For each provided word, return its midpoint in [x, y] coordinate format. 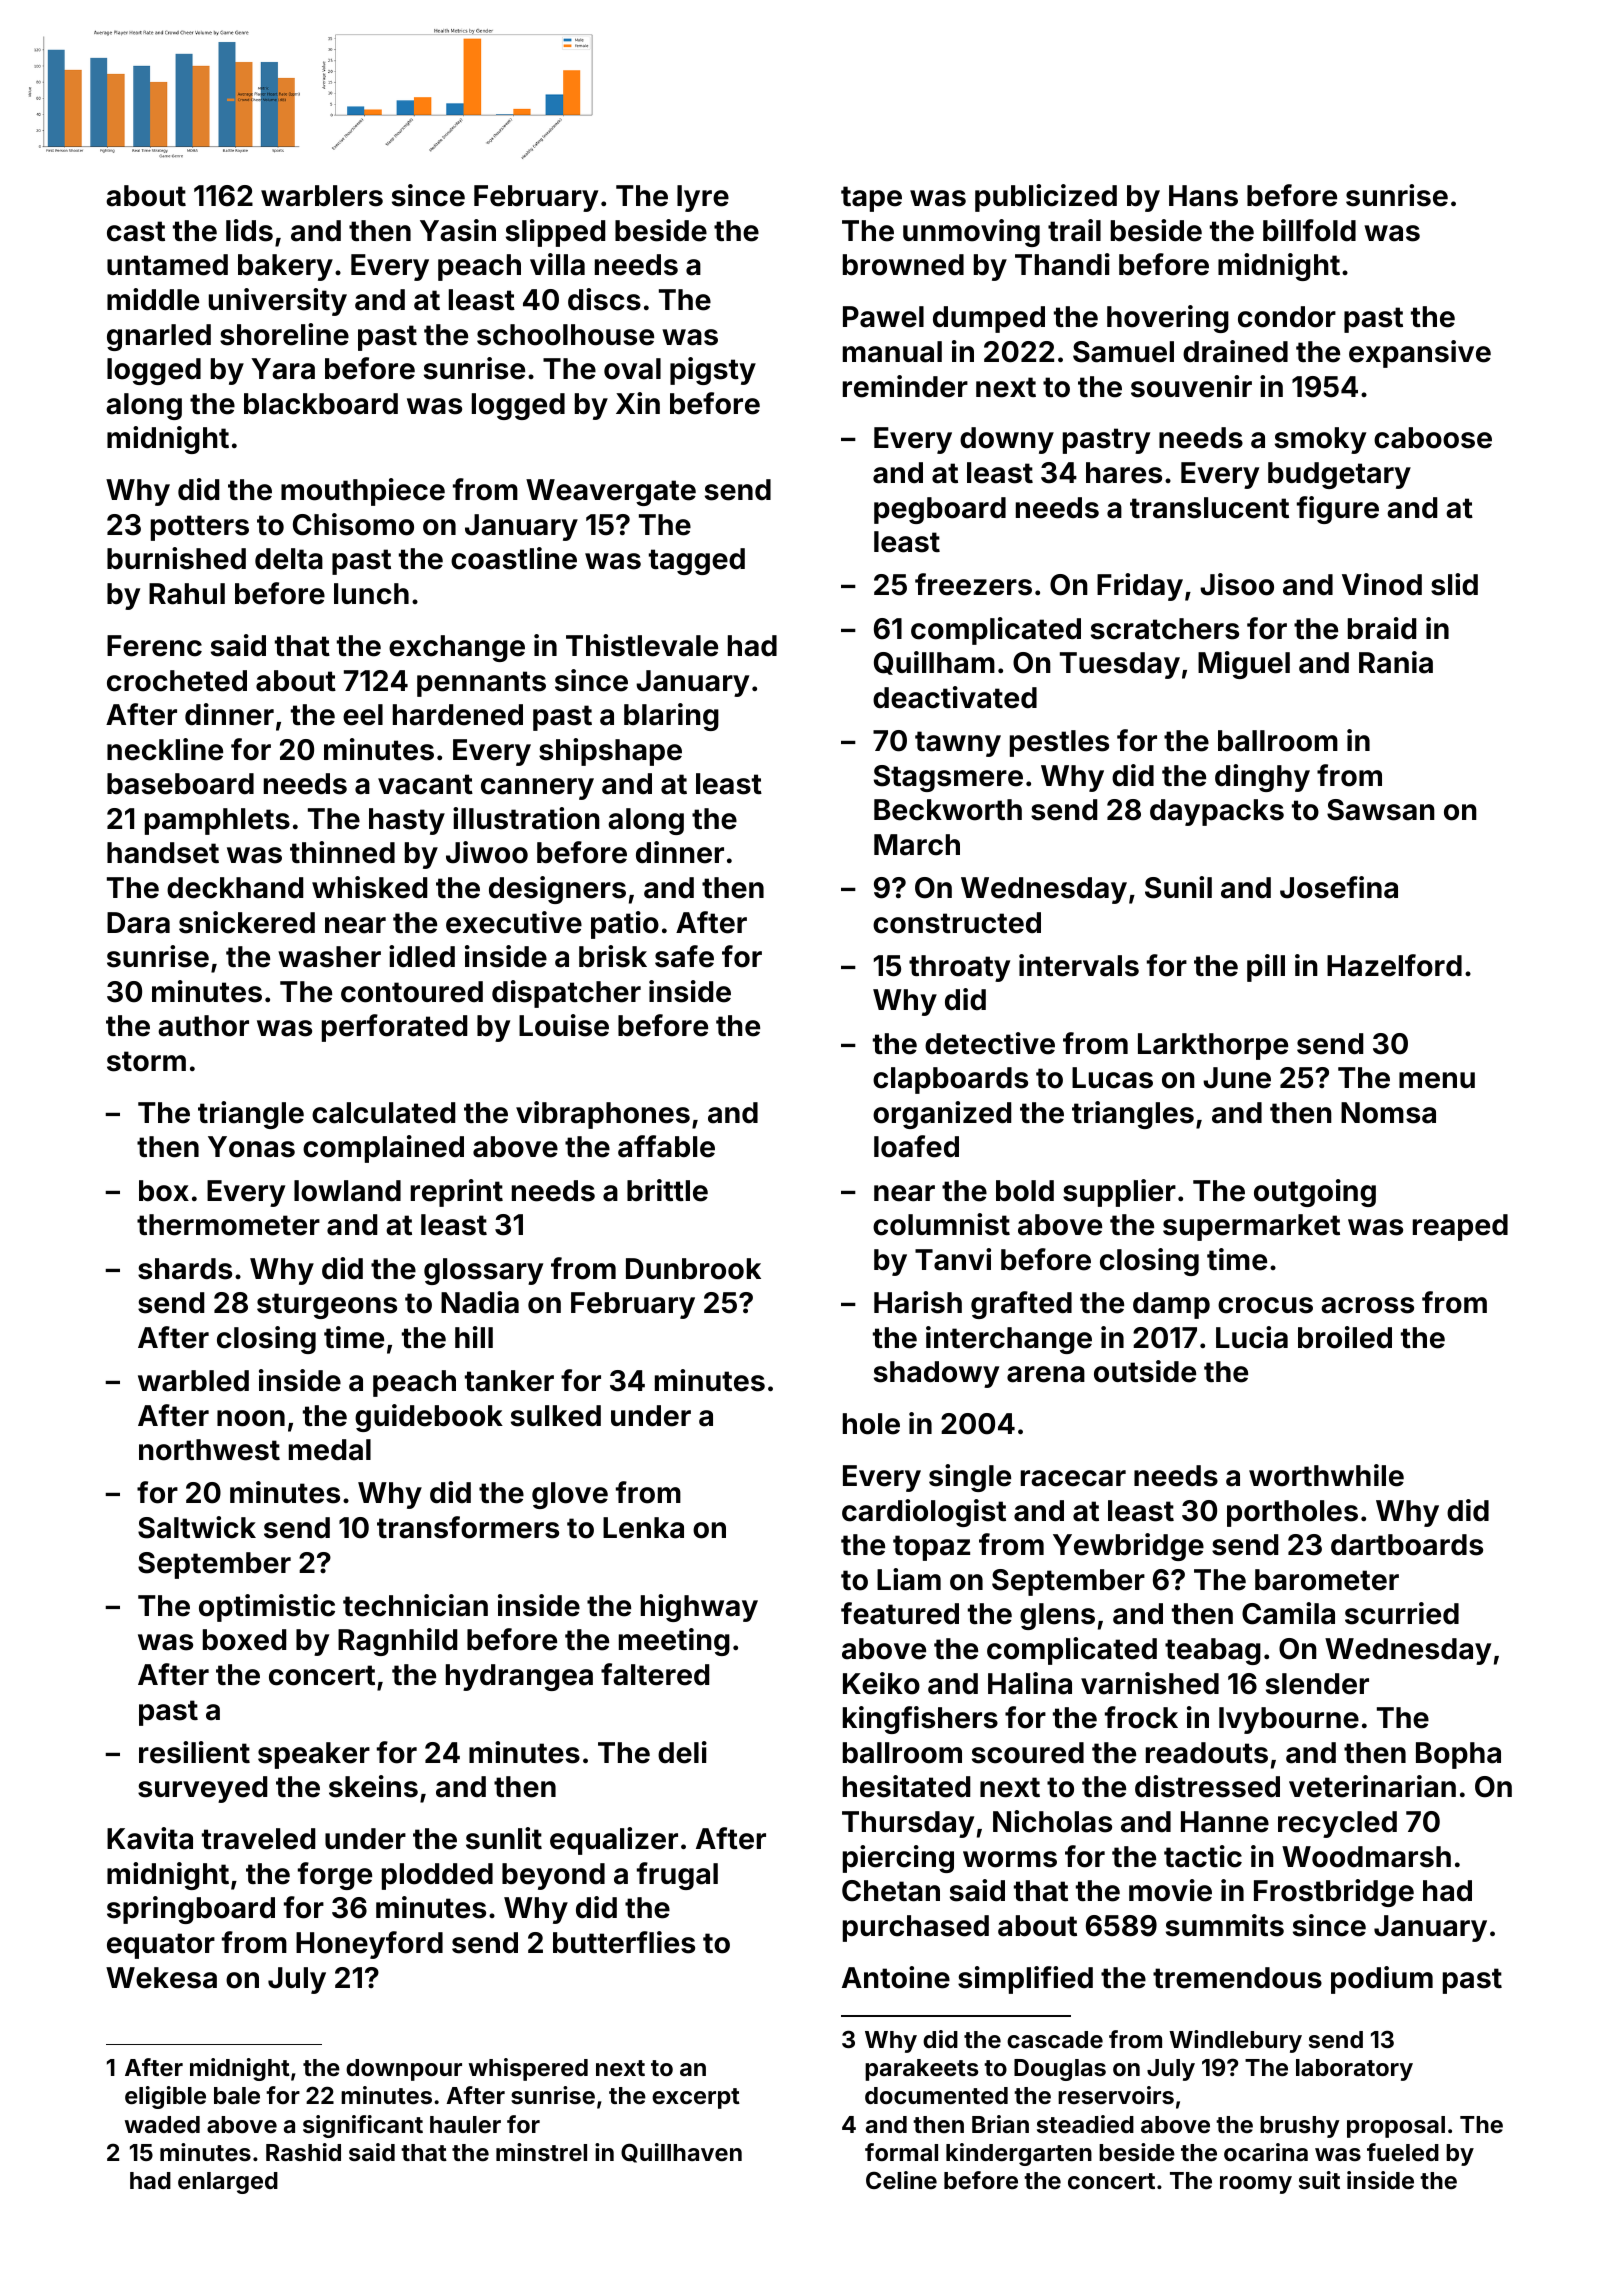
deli [682, 1752]
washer [329, 957]
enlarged [228, 2183]
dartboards [1407, 1545]
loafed [916, 1146]
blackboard [321, 404]
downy [1007, 440]
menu [1437, 1080]
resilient [194, 1752]
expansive [1420, 354]
